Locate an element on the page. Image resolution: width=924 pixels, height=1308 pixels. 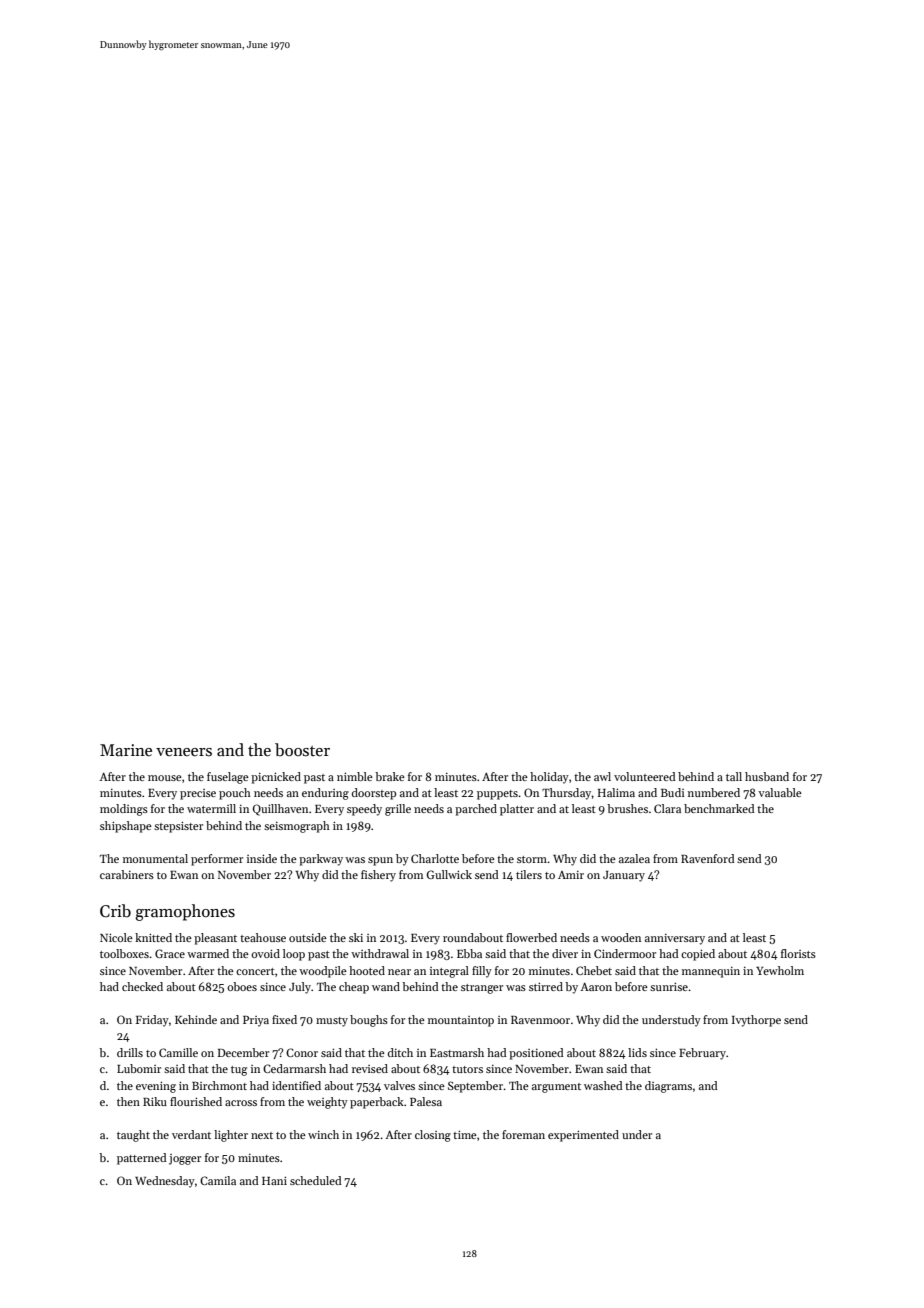
gramophones is located at coordinates (185, 912).
